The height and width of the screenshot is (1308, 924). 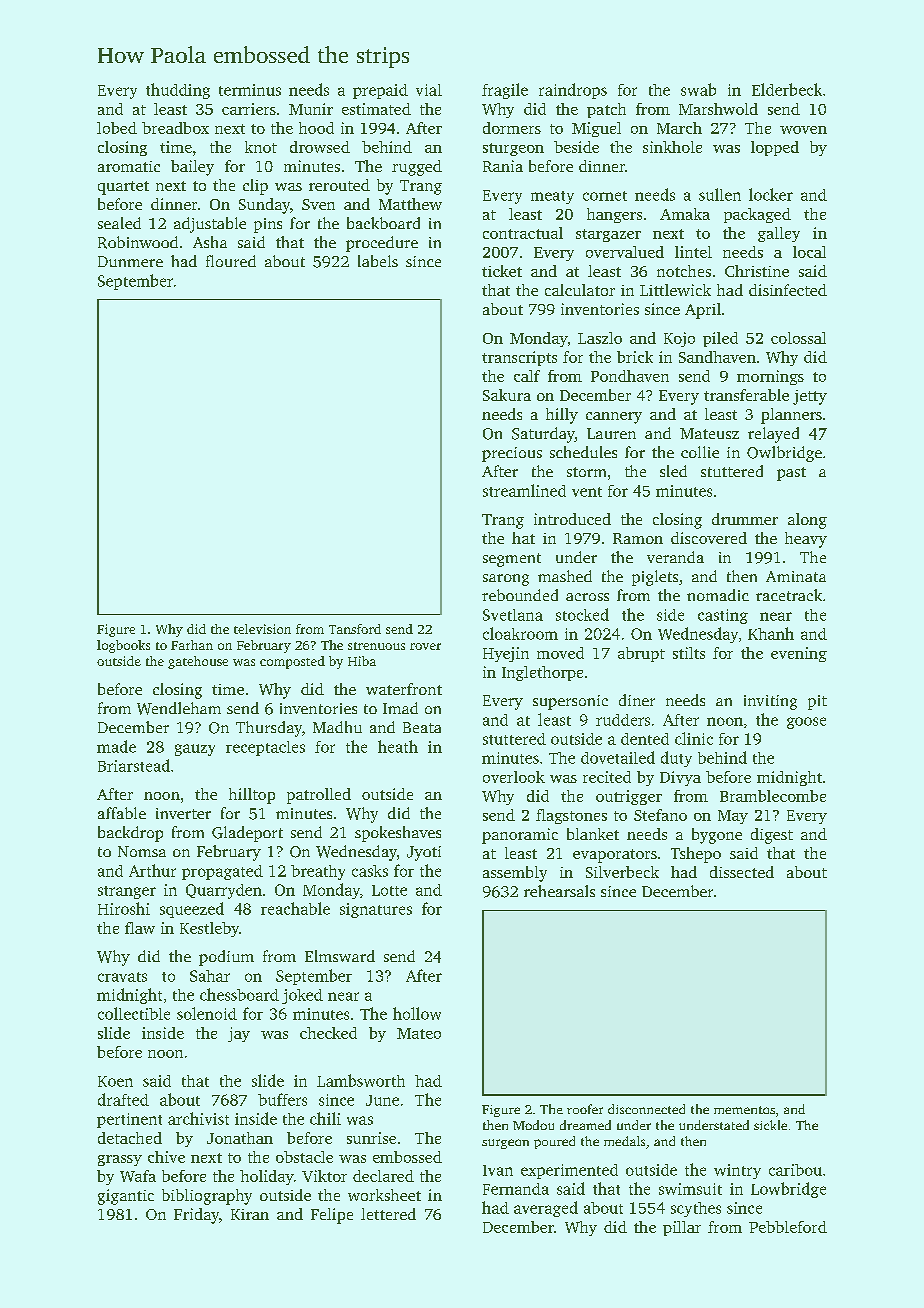 What do you see at coordinates (332, 1216) in the screenshot?
I see `Felipe` at bounding box center [332, 1216].
